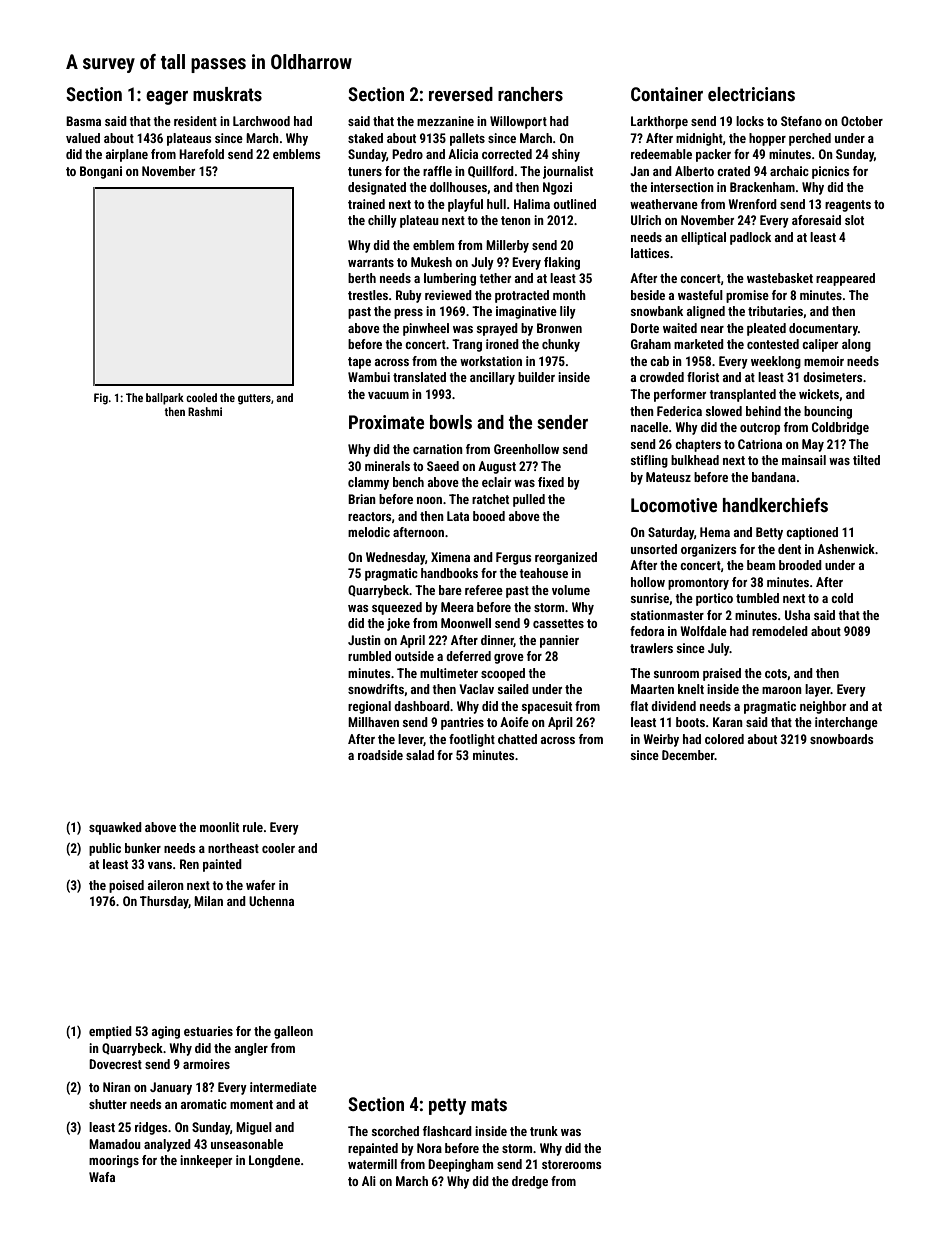 The height and width of the screenshot is (1233, 952). What do you see at coordinates (101, 172) in the screenshot?
I see `Bongani` at bounding box center [101, 172].
